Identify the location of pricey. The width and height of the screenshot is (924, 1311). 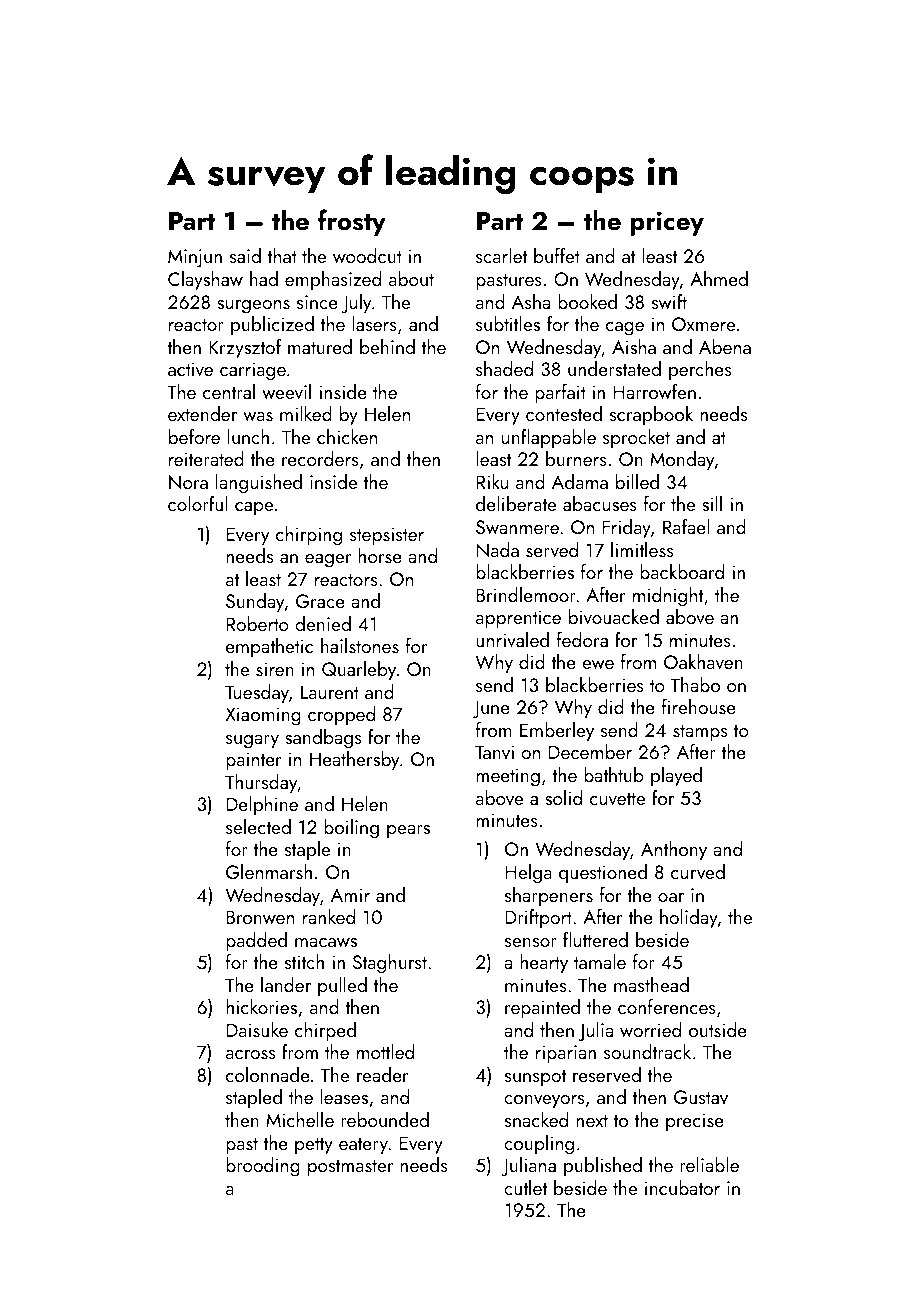
(667, 223).
